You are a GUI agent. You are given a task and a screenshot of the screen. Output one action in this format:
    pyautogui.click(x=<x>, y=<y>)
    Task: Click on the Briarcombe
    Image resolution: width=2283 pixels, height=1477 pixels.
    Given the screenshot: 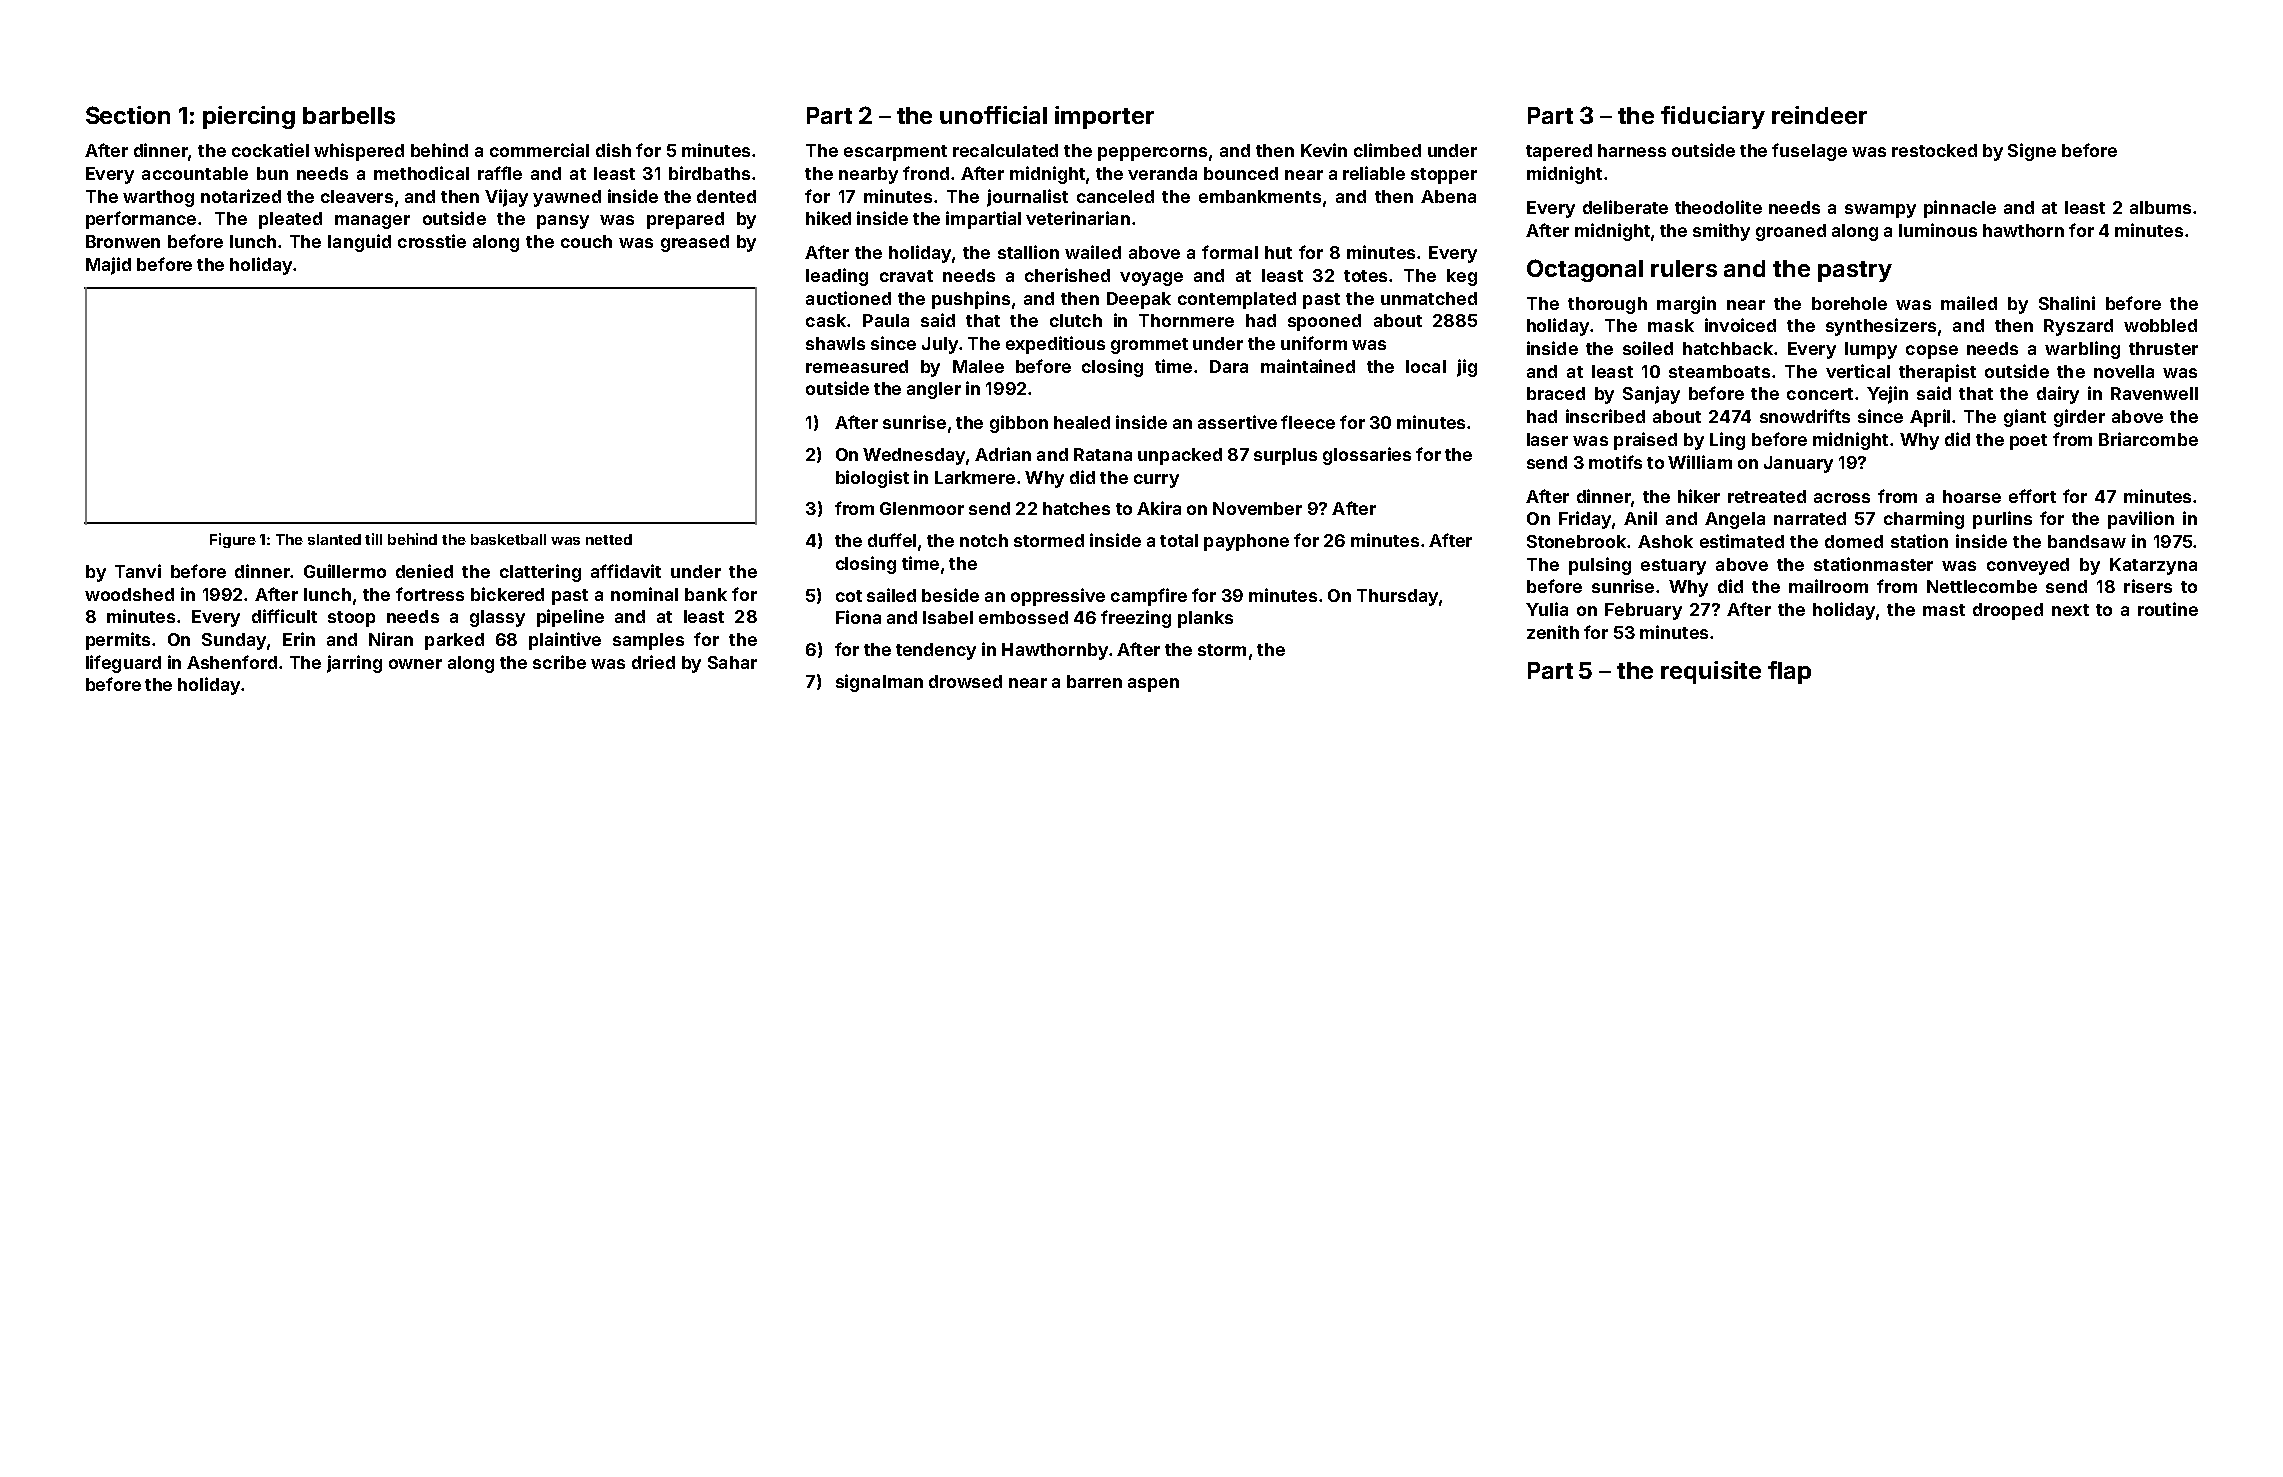 What is the action you would take?
    pyautogui.click(x=2148, y=439)
